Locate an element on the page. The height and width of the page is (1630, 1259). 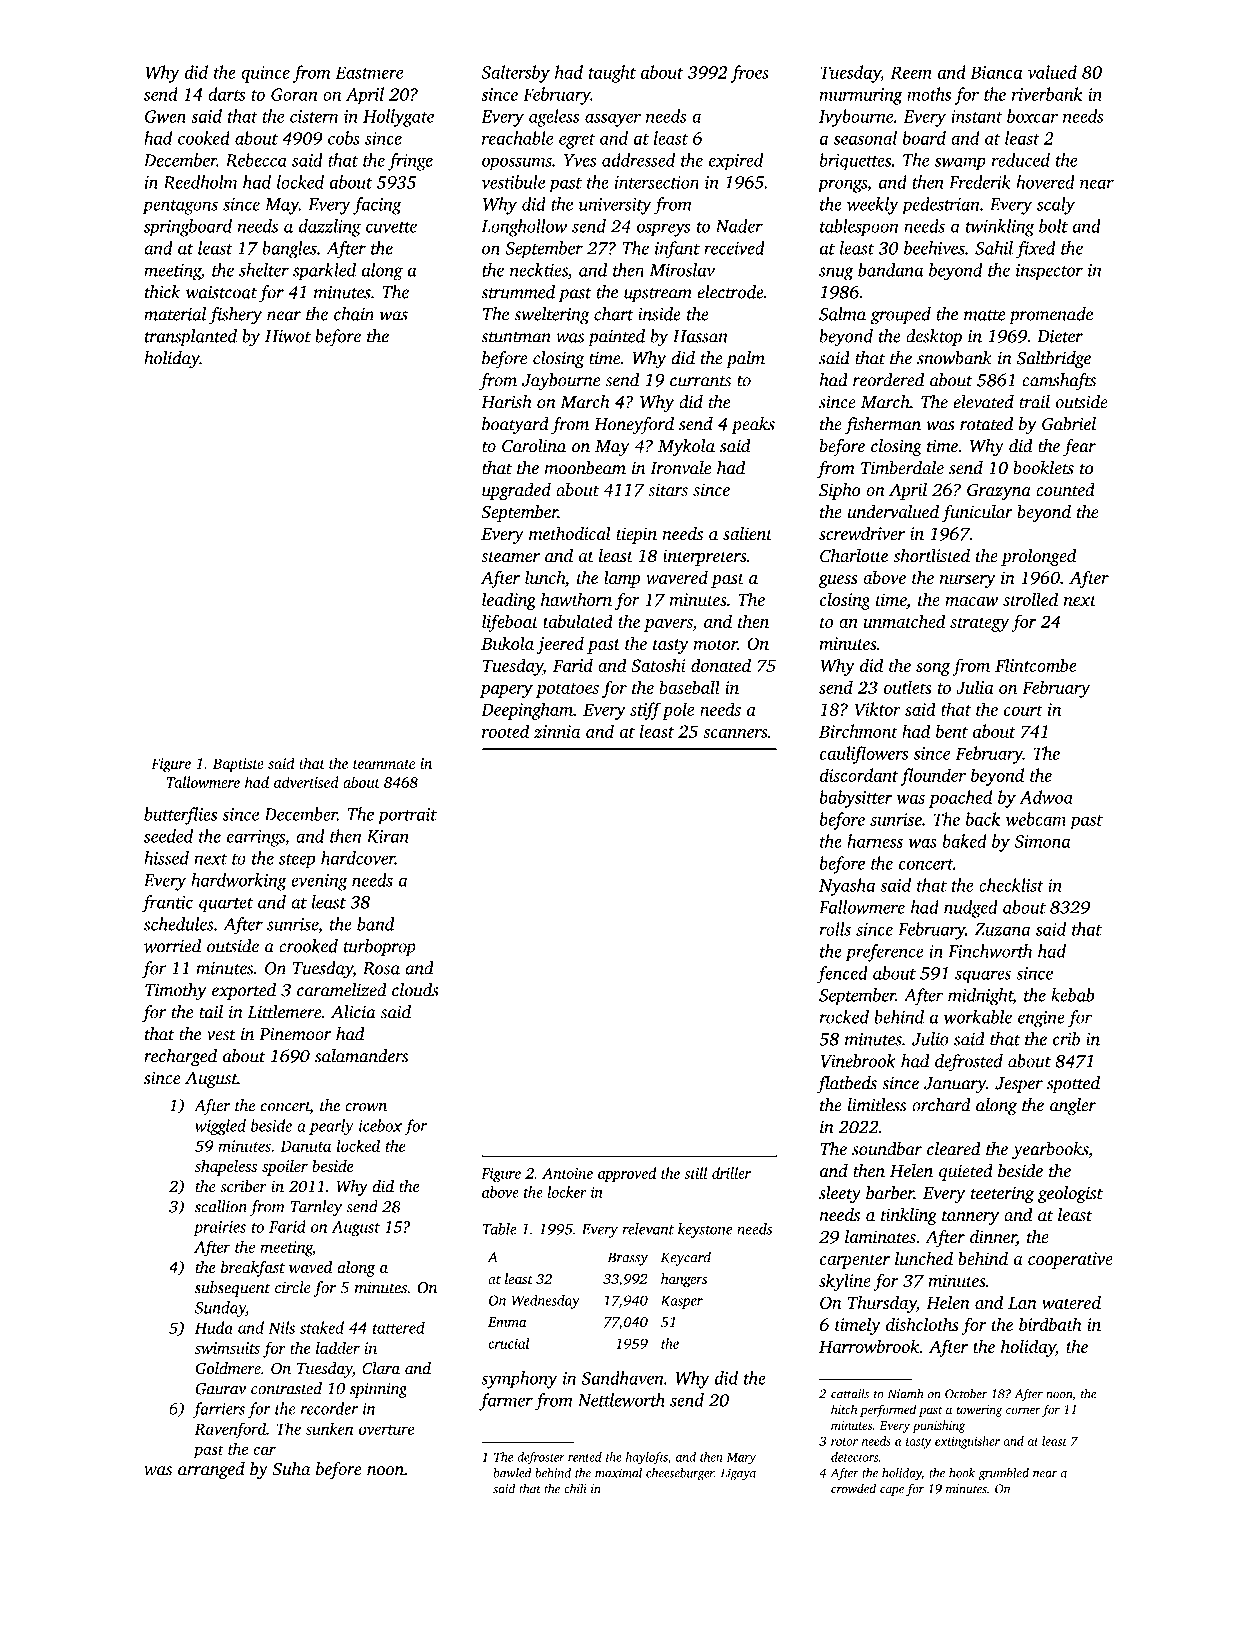
taught is located at coordinates (612, 74).
